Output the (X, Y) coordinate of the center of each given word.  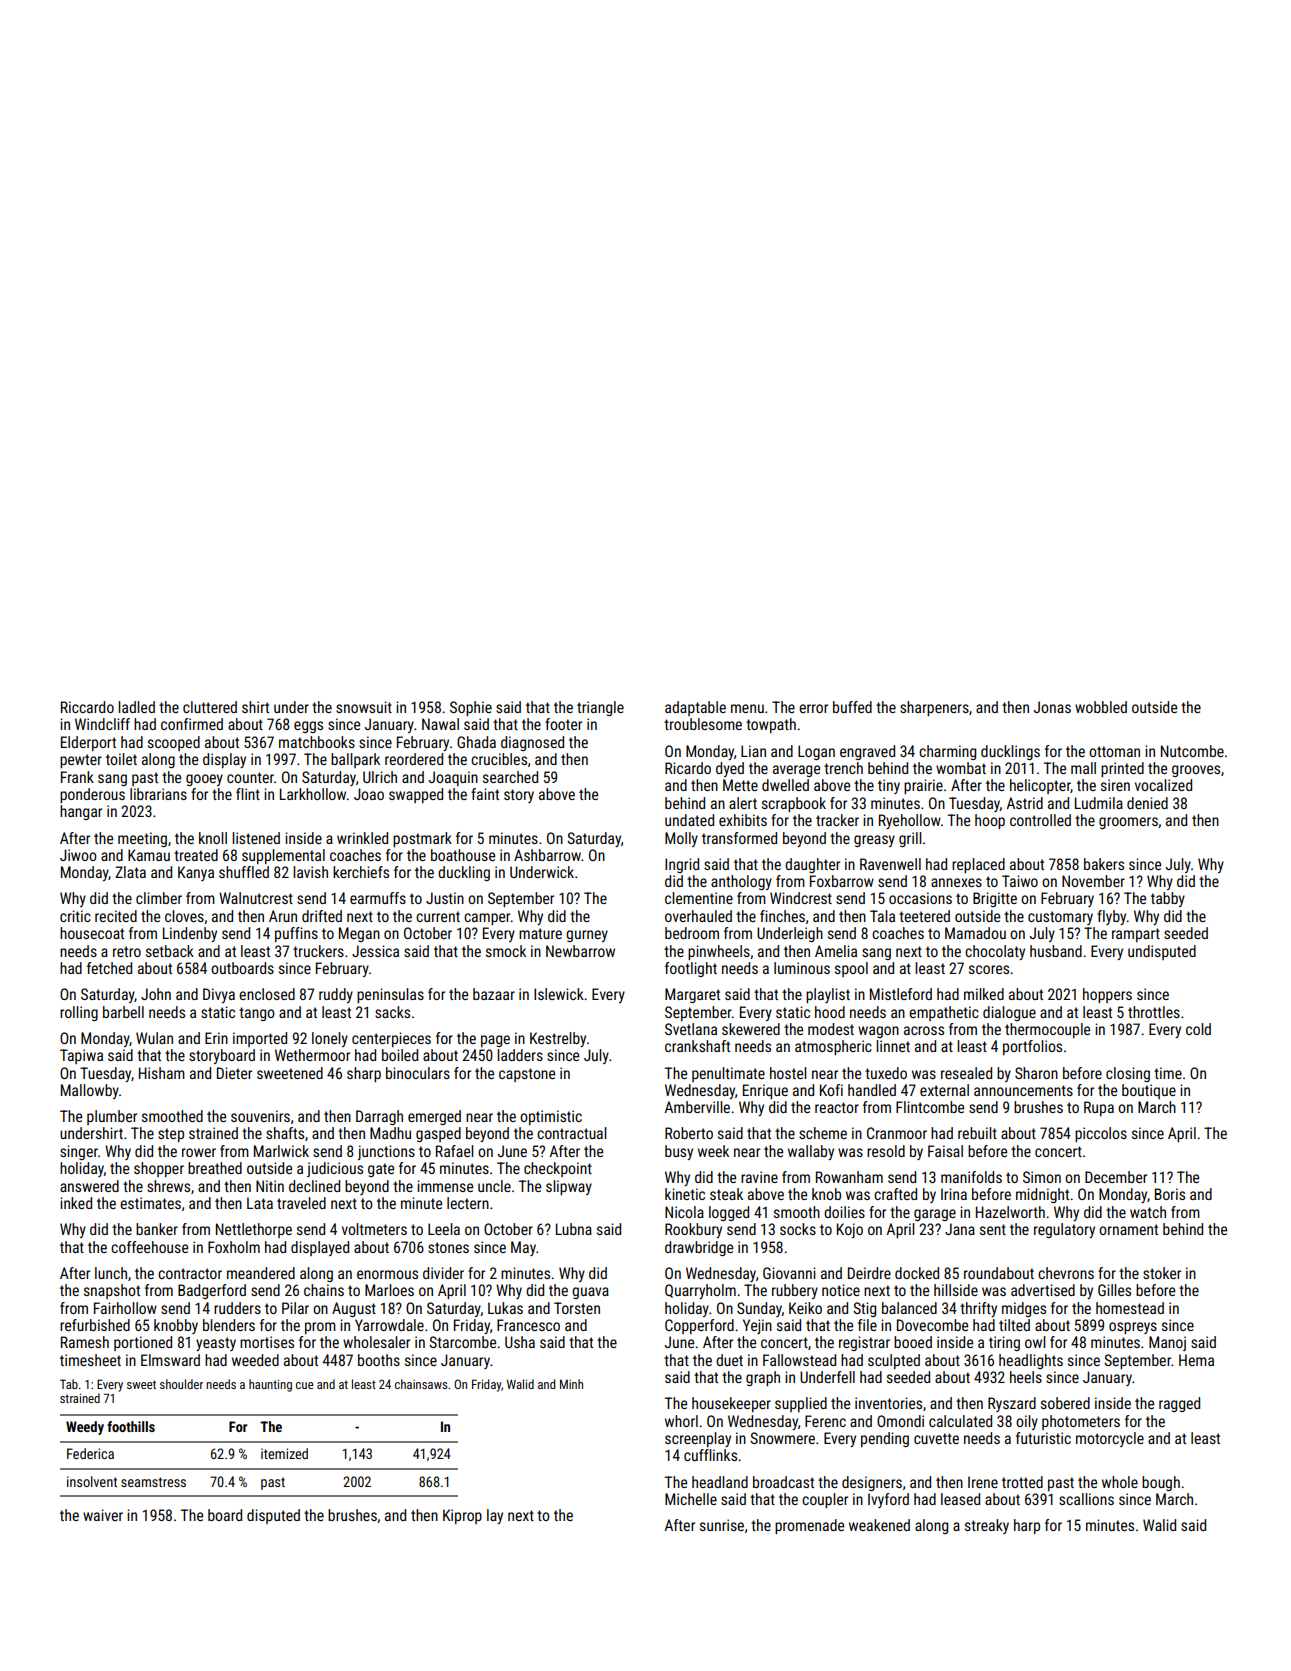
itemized (284, 1453)
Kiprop (462, 1516)
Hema (1196, 1360)
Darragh (379, 1117)
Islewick (559, 994)
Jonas (1052, 707)
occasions (920, 898)
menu (747, 708)
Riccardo (87, 707)
